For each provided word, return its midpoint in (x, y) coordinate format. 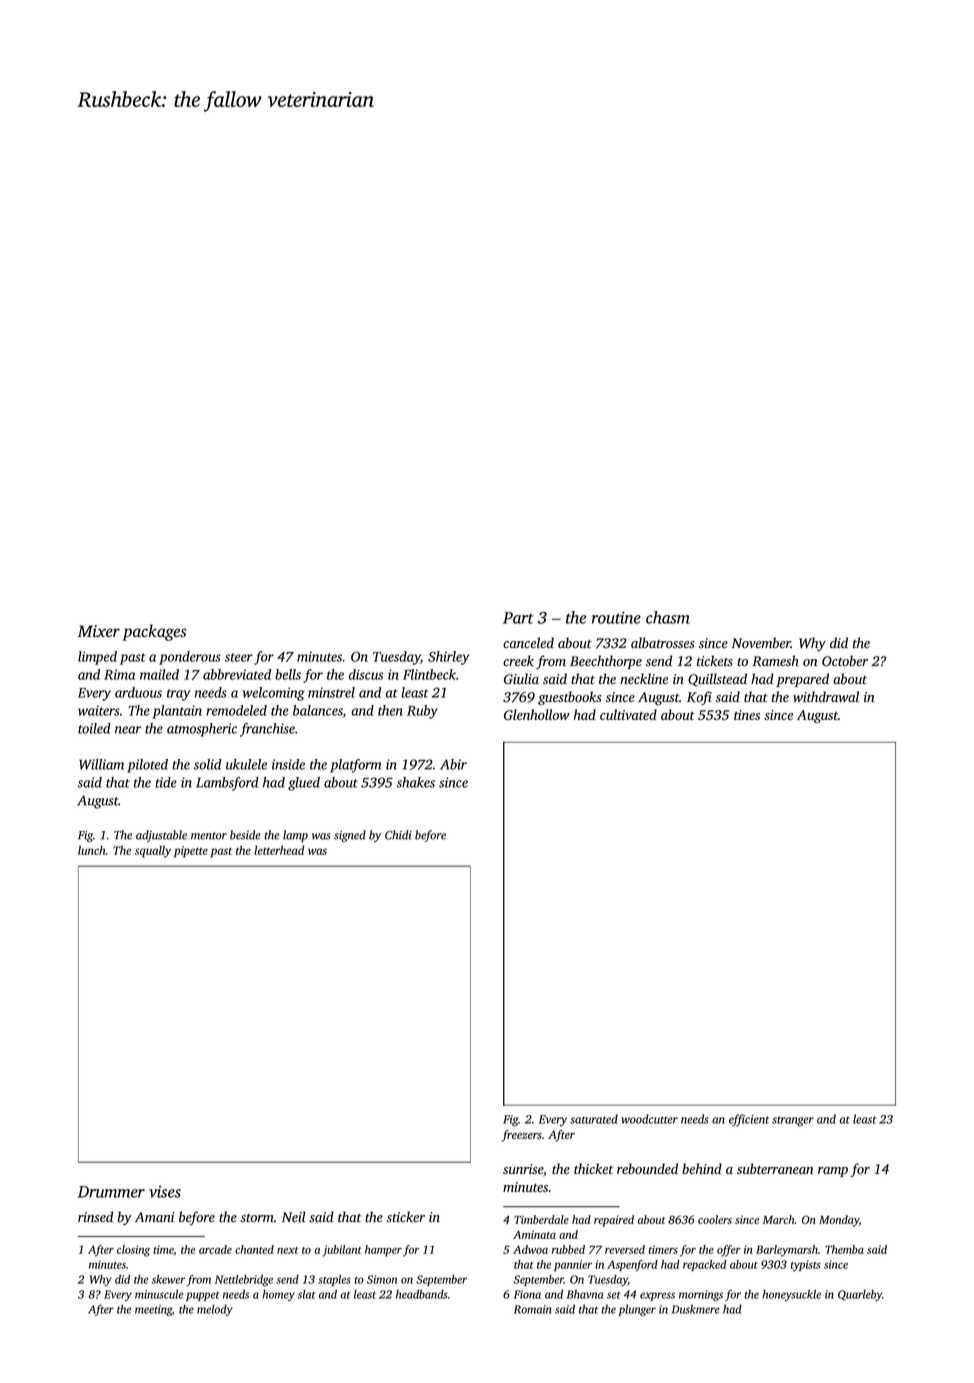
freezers (522, 1136)
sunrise (523, 1169)
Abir (453, 764)
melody (215, 1310)
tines (747, 715)
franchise (267, 730)
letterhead (279, 850)
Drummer (111, 1192)
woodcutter (650, 1119)
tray (178, 695)
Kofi (699, 698)
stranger (793, 1121)
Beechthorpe (606, 662)
